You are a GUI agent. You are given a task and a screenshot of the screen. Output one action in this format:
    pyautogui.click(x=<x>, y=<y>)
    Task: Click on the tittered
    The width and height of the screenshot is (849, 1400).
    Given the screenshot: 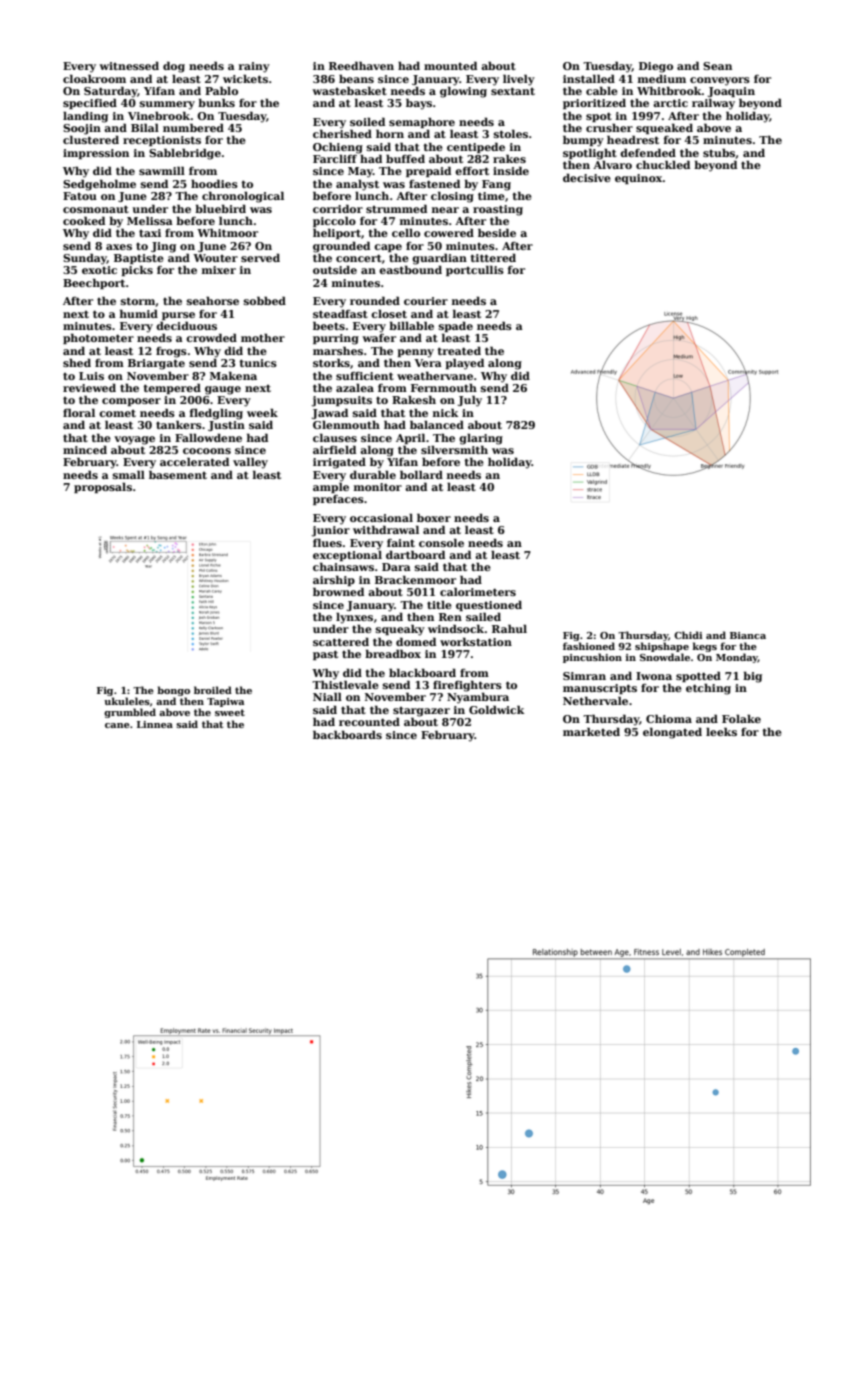 What is the action you would take?
    pyautogui.click(x=493, y=257)
